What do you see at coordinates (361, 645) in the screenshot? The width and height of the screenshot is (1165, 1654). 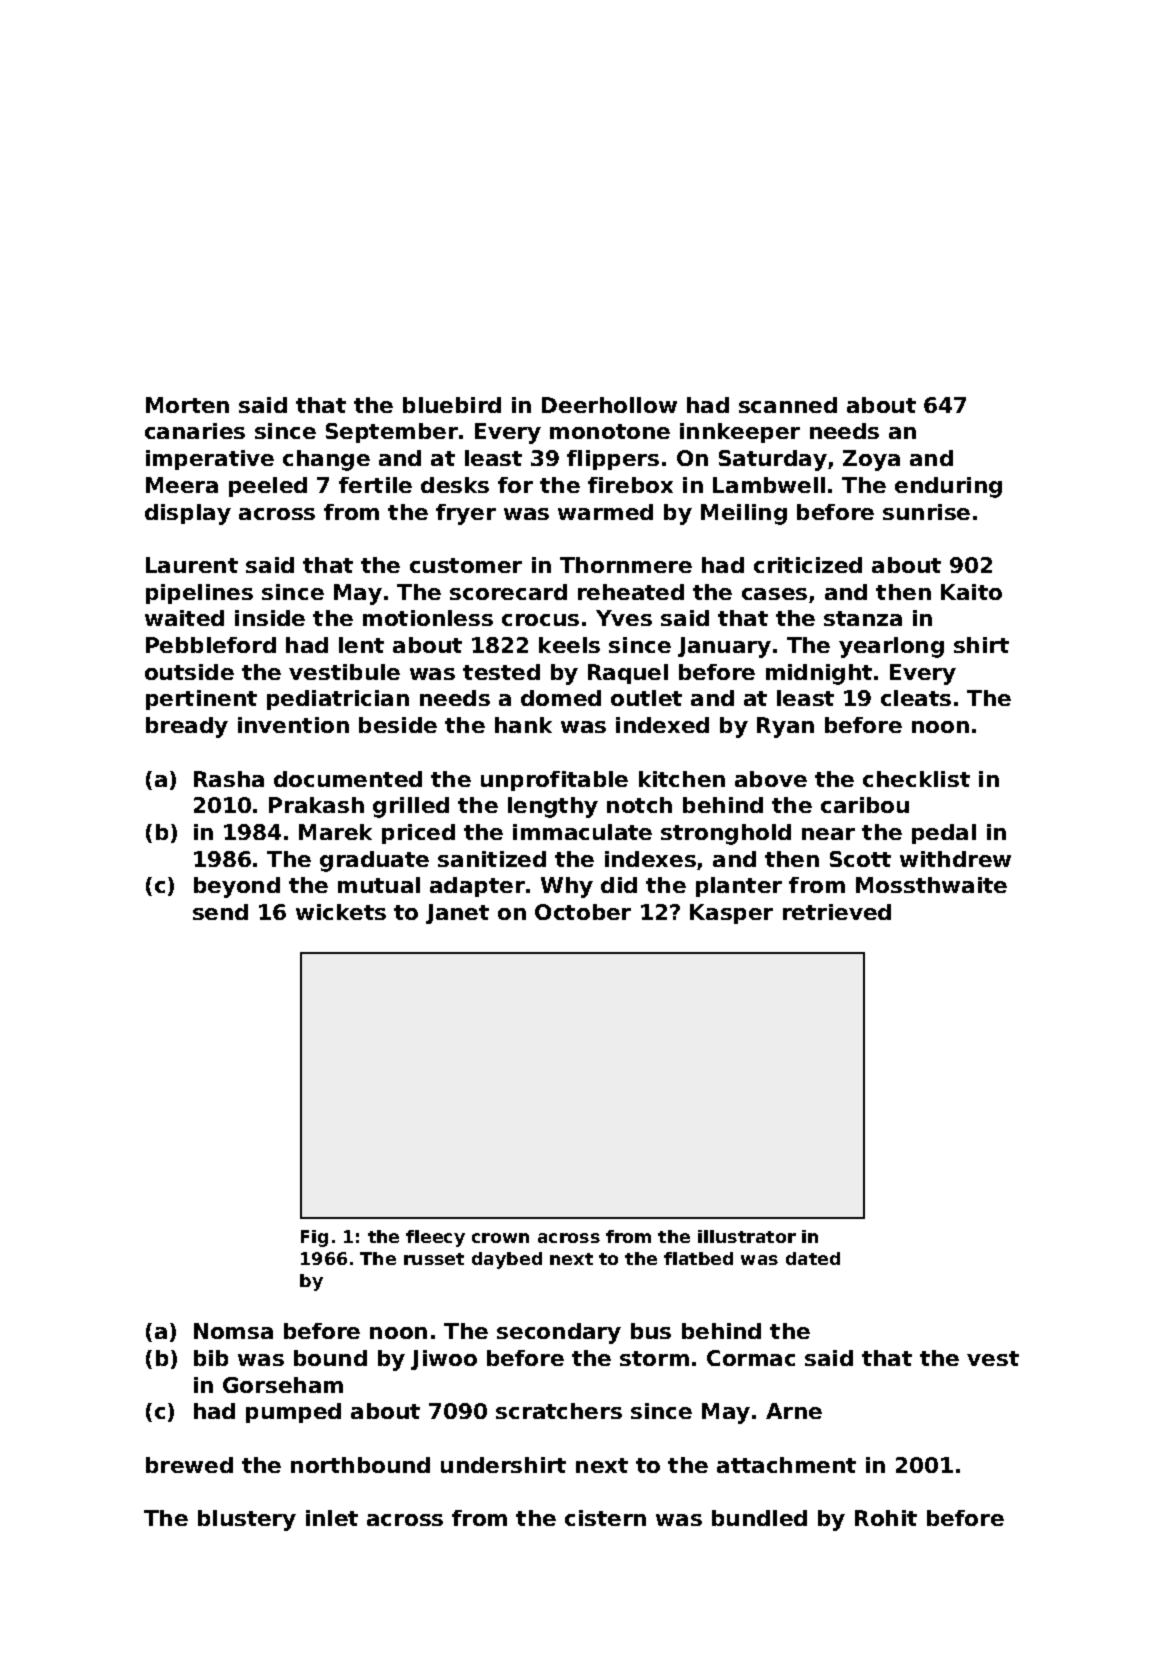 I see `lent` at bounding box center [361, 645].
